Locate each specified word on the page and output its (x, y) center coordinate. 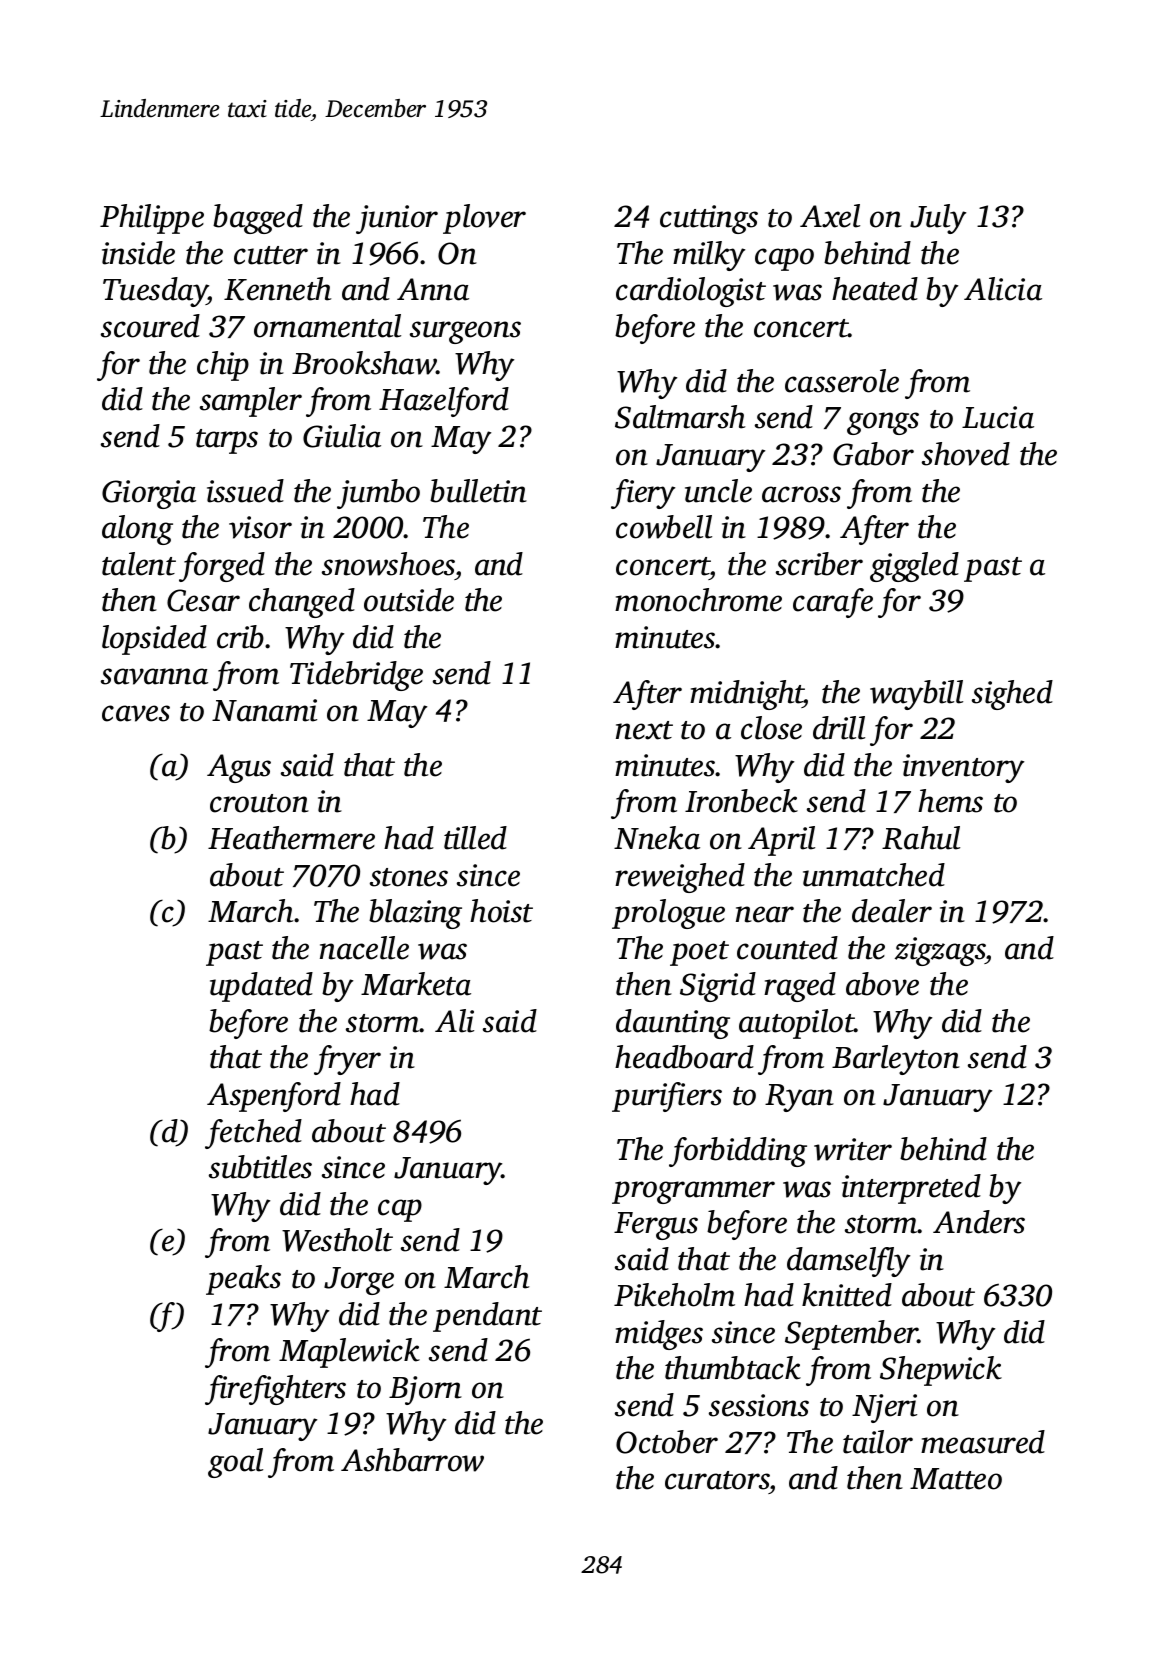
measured (983, 1442)
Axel (830, 216)
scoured (150, 326)
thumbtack (733, 1368)
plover (484, 219)
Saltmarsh (680, 417)
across (801, 494)
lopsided (154, 640)
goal (235, 1463)
